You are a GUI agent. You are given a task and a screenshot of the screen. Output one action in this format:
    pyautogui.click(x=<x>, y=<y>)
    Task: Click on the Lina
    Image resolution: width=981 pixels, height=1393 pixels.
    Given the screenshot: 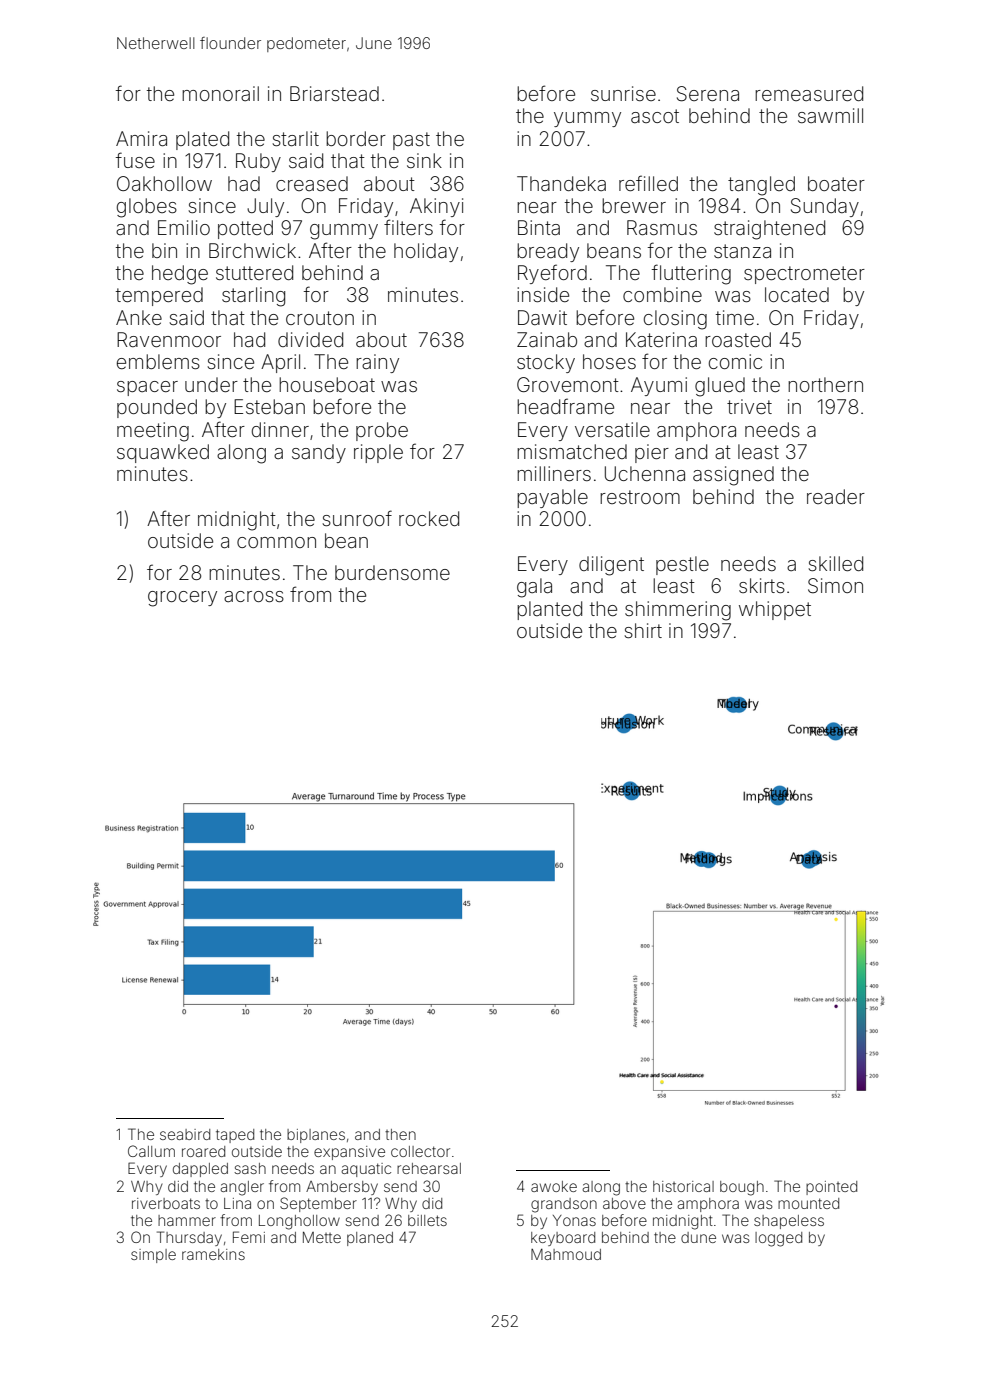 What is the action you would take?
    pyautogui.click(x=237, y=1203)
